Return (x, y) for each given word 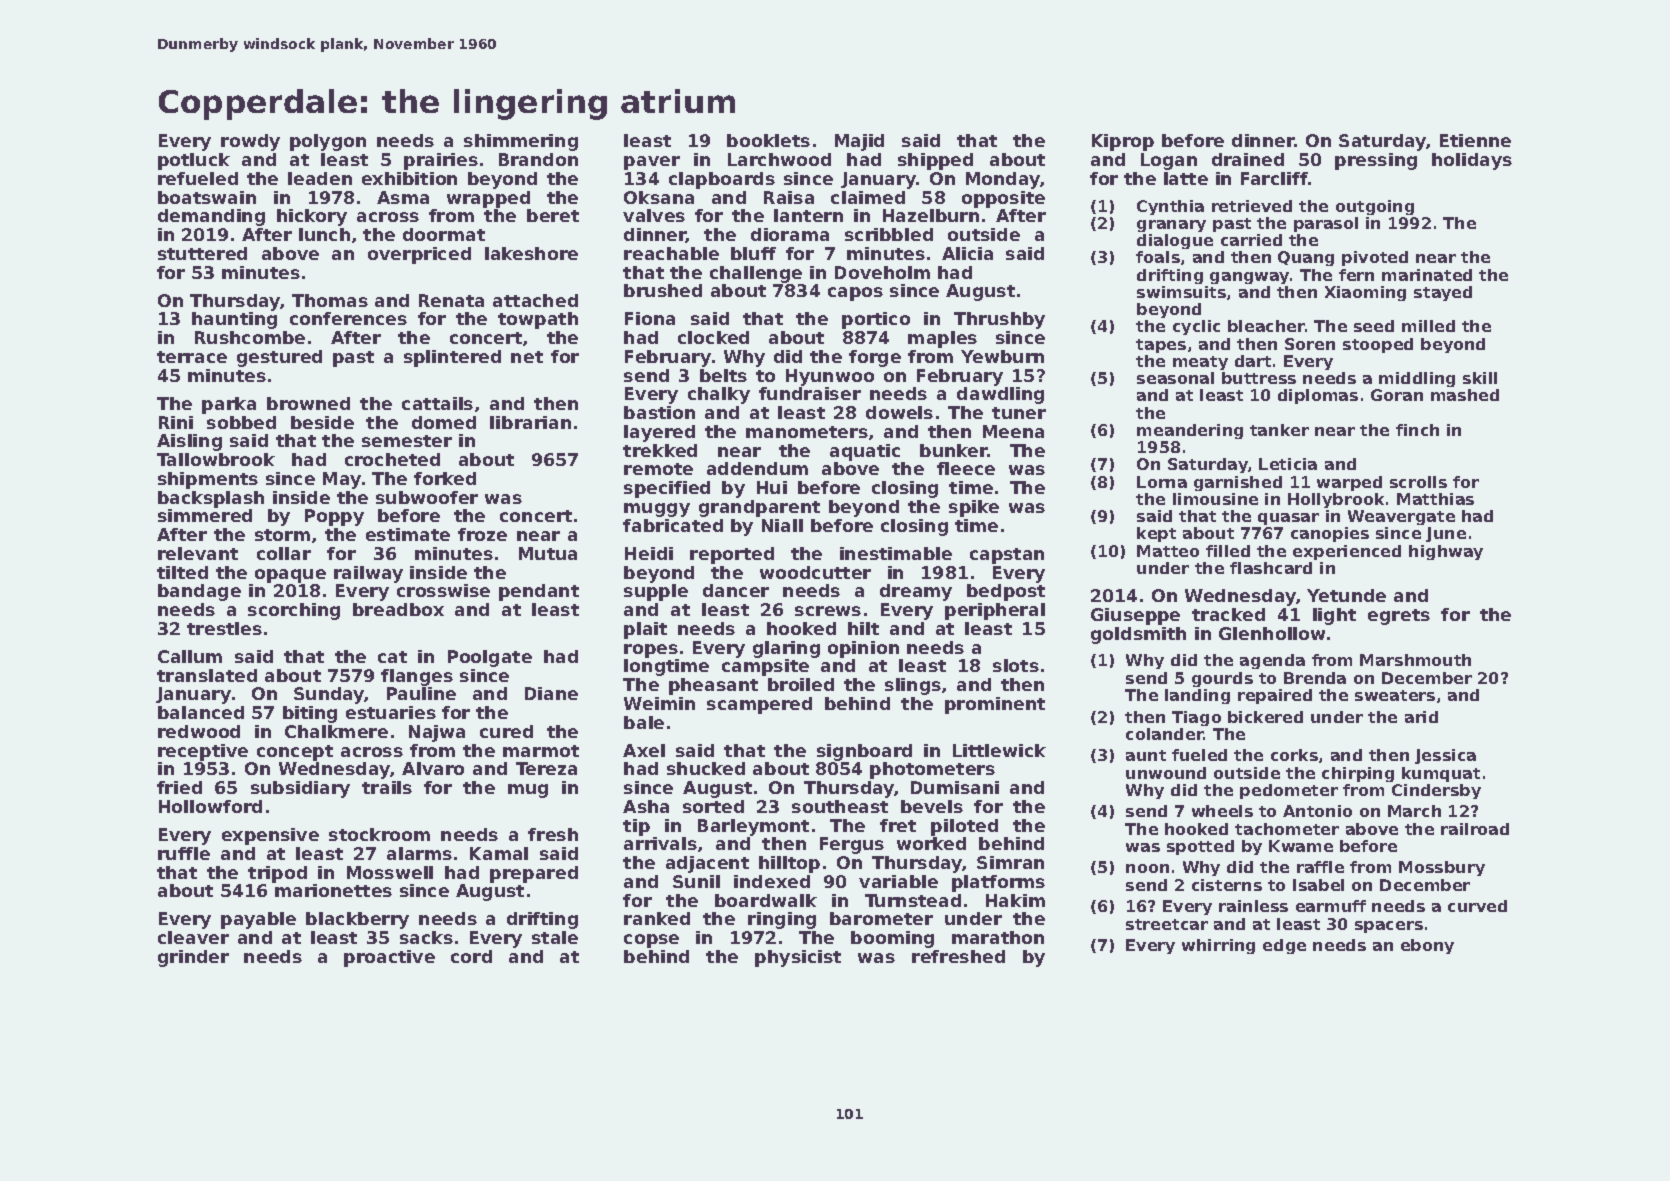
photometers (932, 770)
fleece (966, 468)
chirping (1358, 774)
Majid (859, 142)
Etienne (1475, 140)
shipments (208, 480)
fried (179, 787)
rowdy (250, 142)
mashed (1465, 395)
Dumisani (955, 787)
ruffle (184, 853)
